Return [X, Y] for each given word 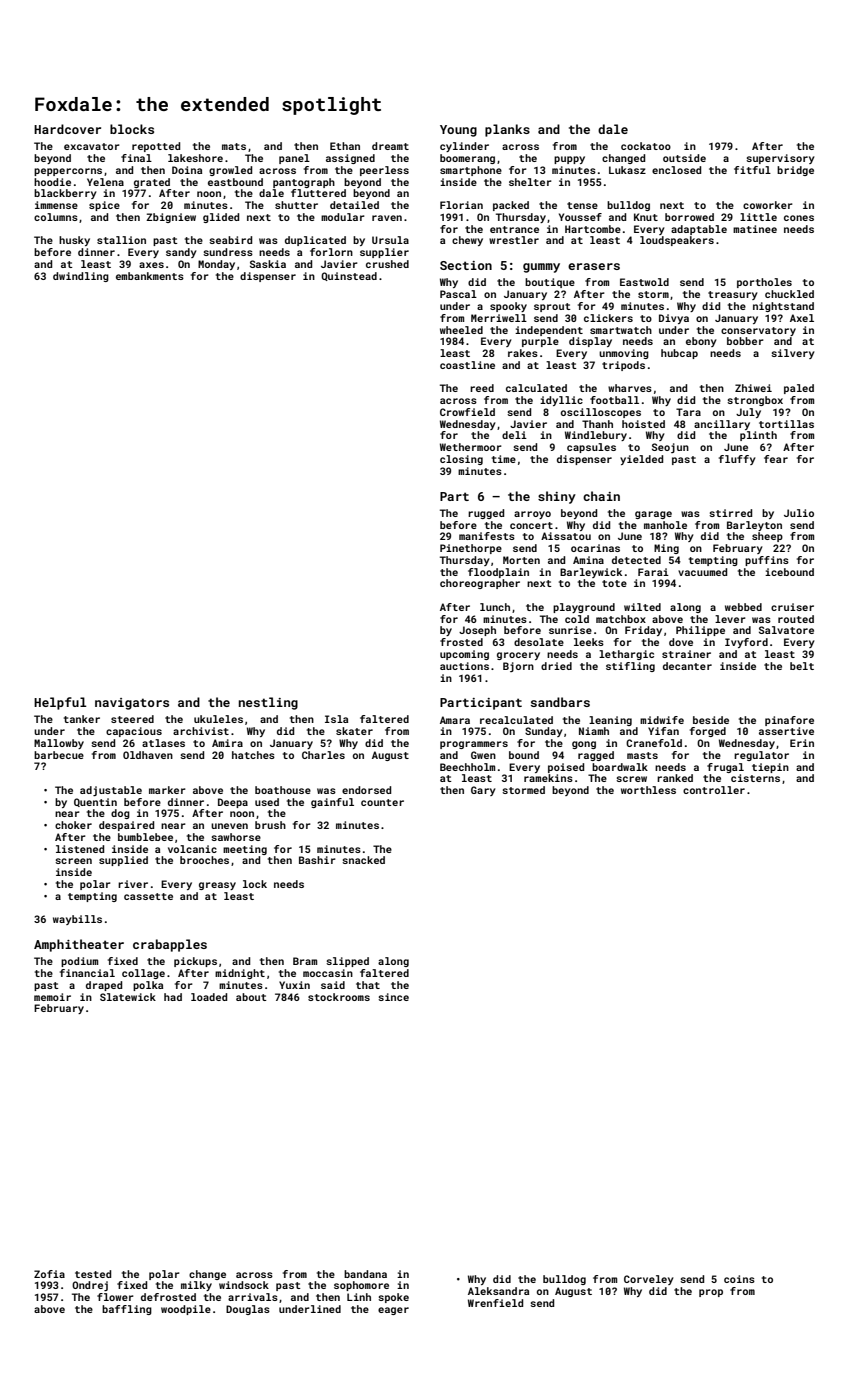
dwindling [81, 277]
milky [196, 1286]
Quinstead [349, 276]
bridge [795, 171]
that [368, 985]
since [393, 997]
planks [507, 130]
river [133, 884]
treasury [733, 295]
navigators [132, 704]
